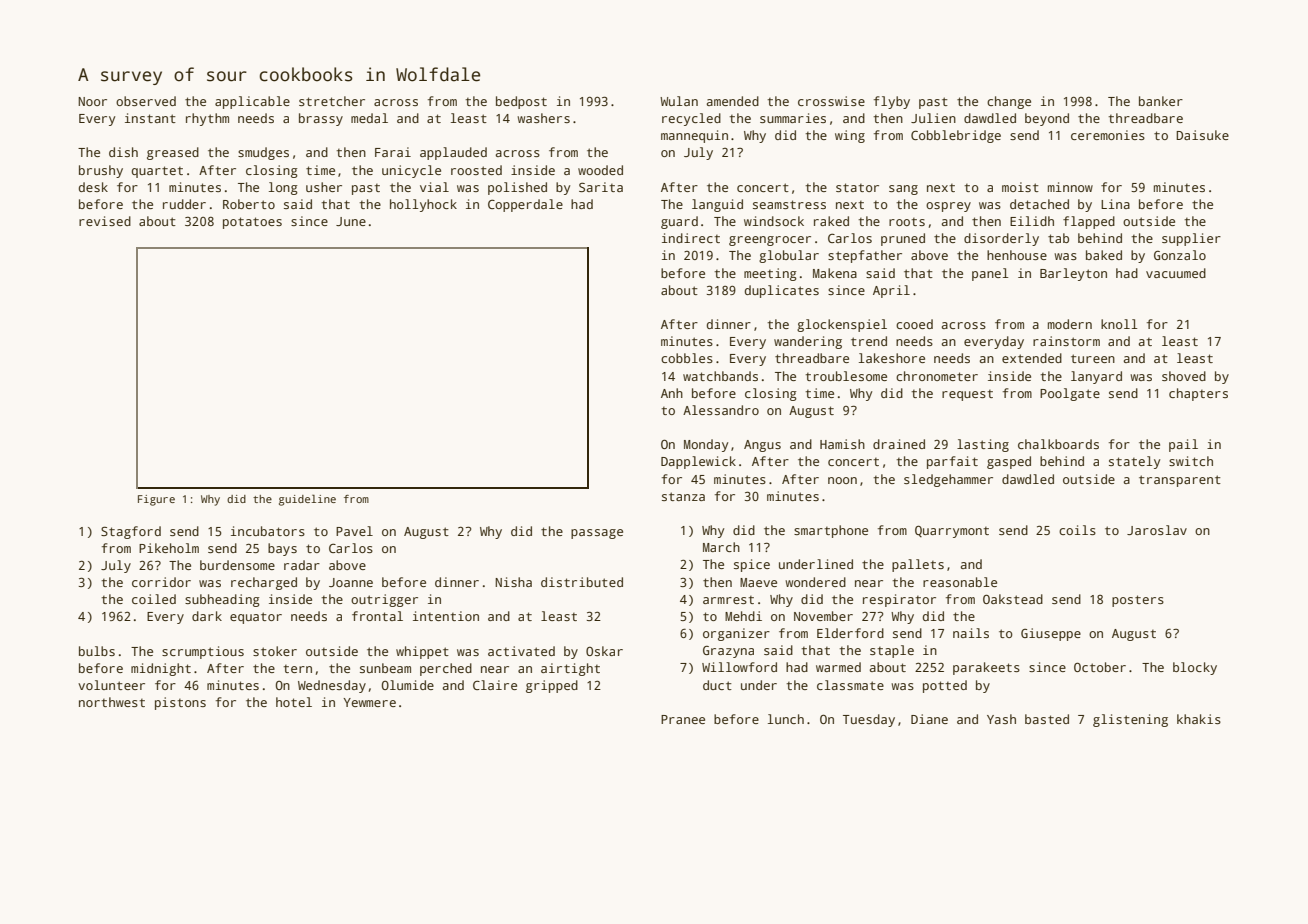 The height and width of the screenshot is (924, 1308). What do you see at coordinates (423, 205) in the screenshot?
I see `hollyhock` at bounding box center [423, 205].
